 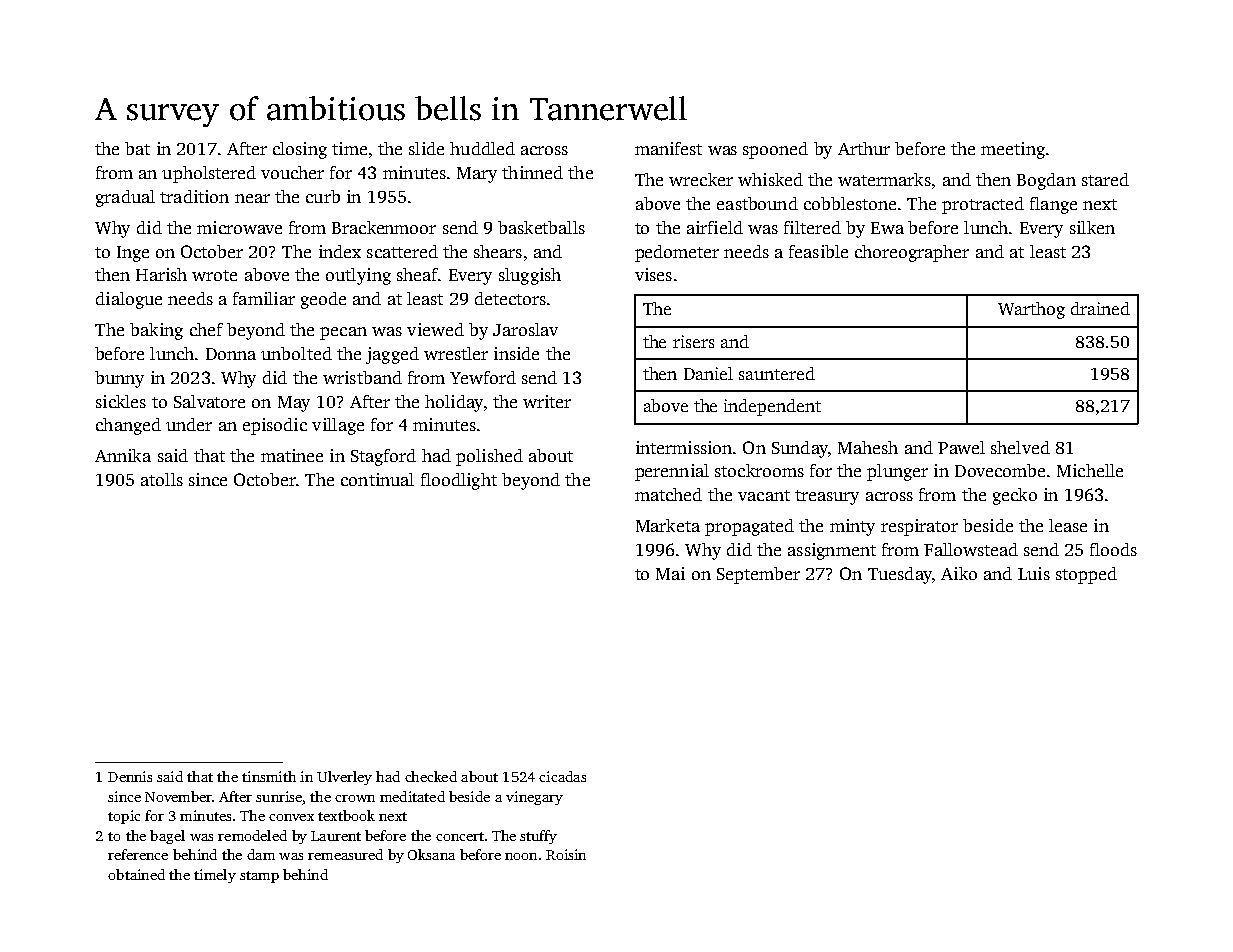 I want to click on respirator, so click(x=919, y=527).
